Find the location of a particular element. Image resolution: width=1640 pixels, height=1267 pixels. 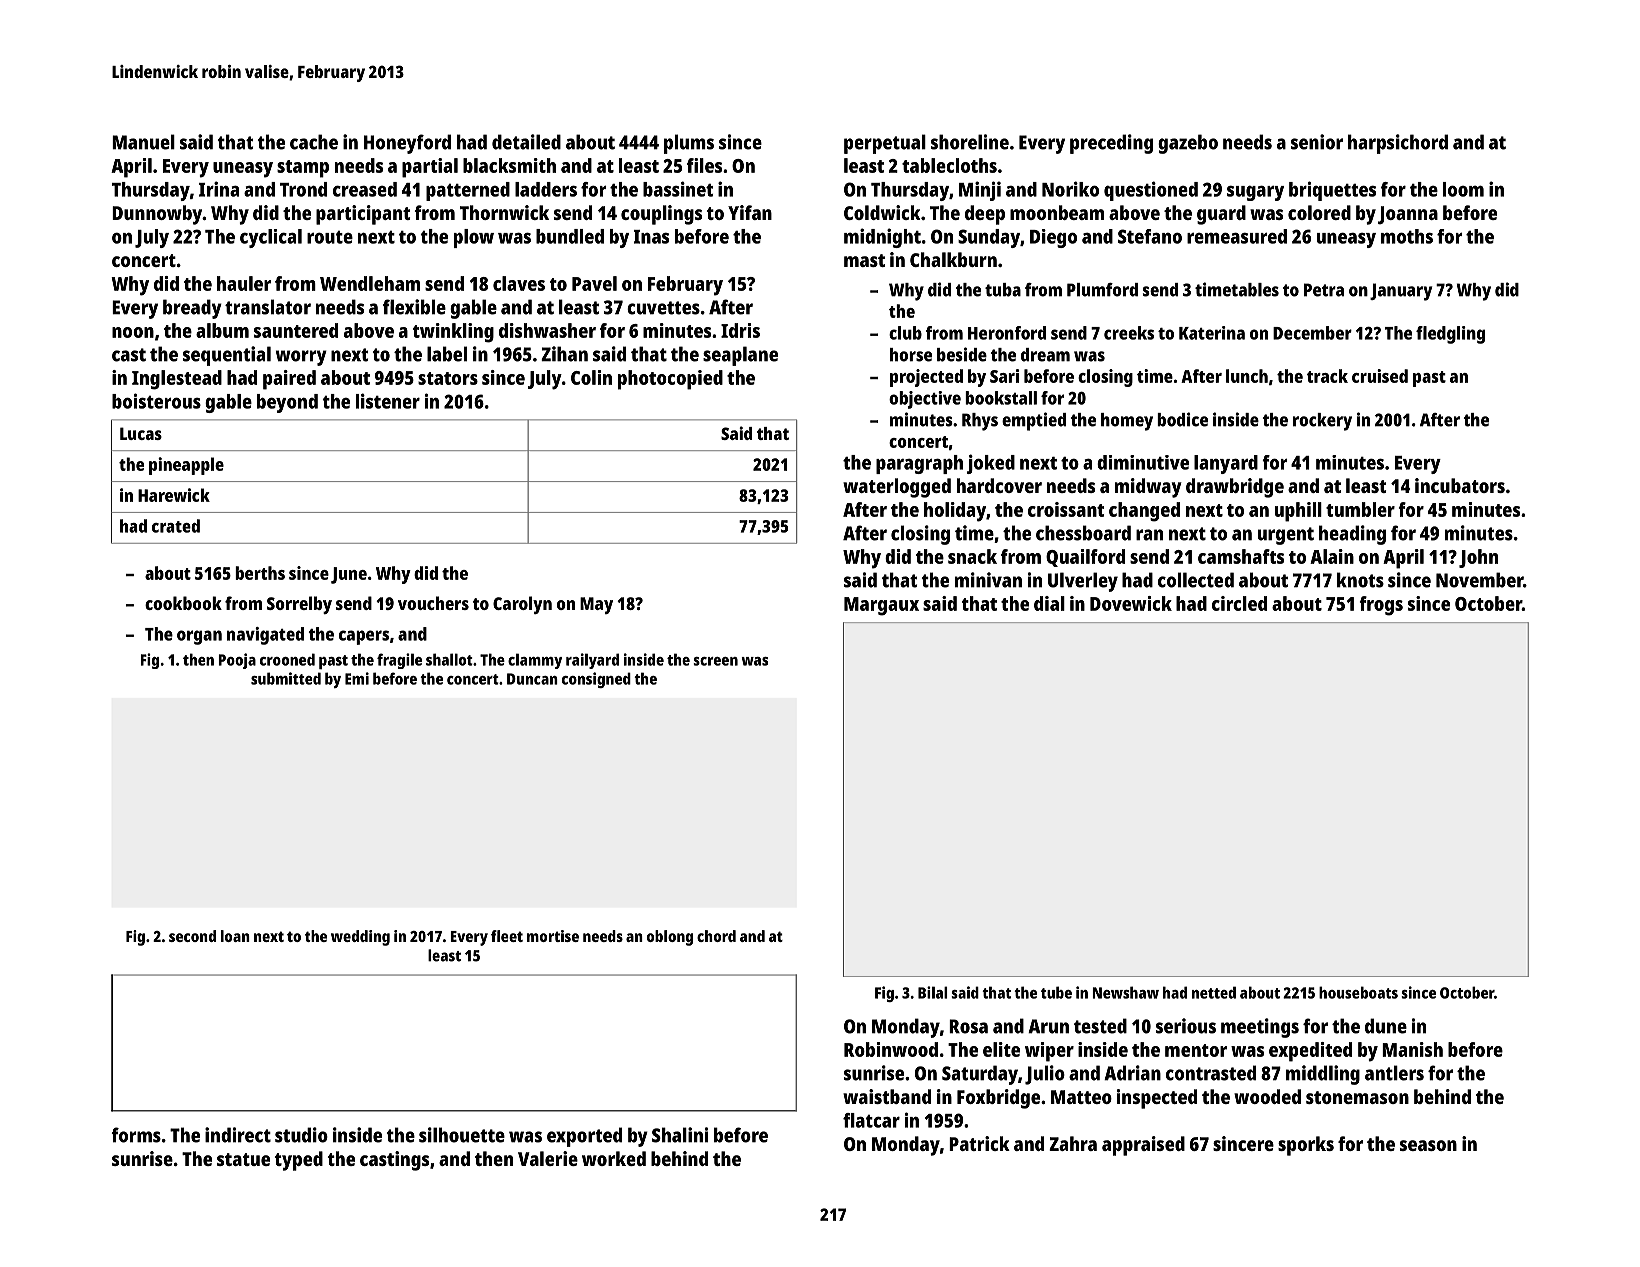

Margaux is located at coordinates (881, 606).
